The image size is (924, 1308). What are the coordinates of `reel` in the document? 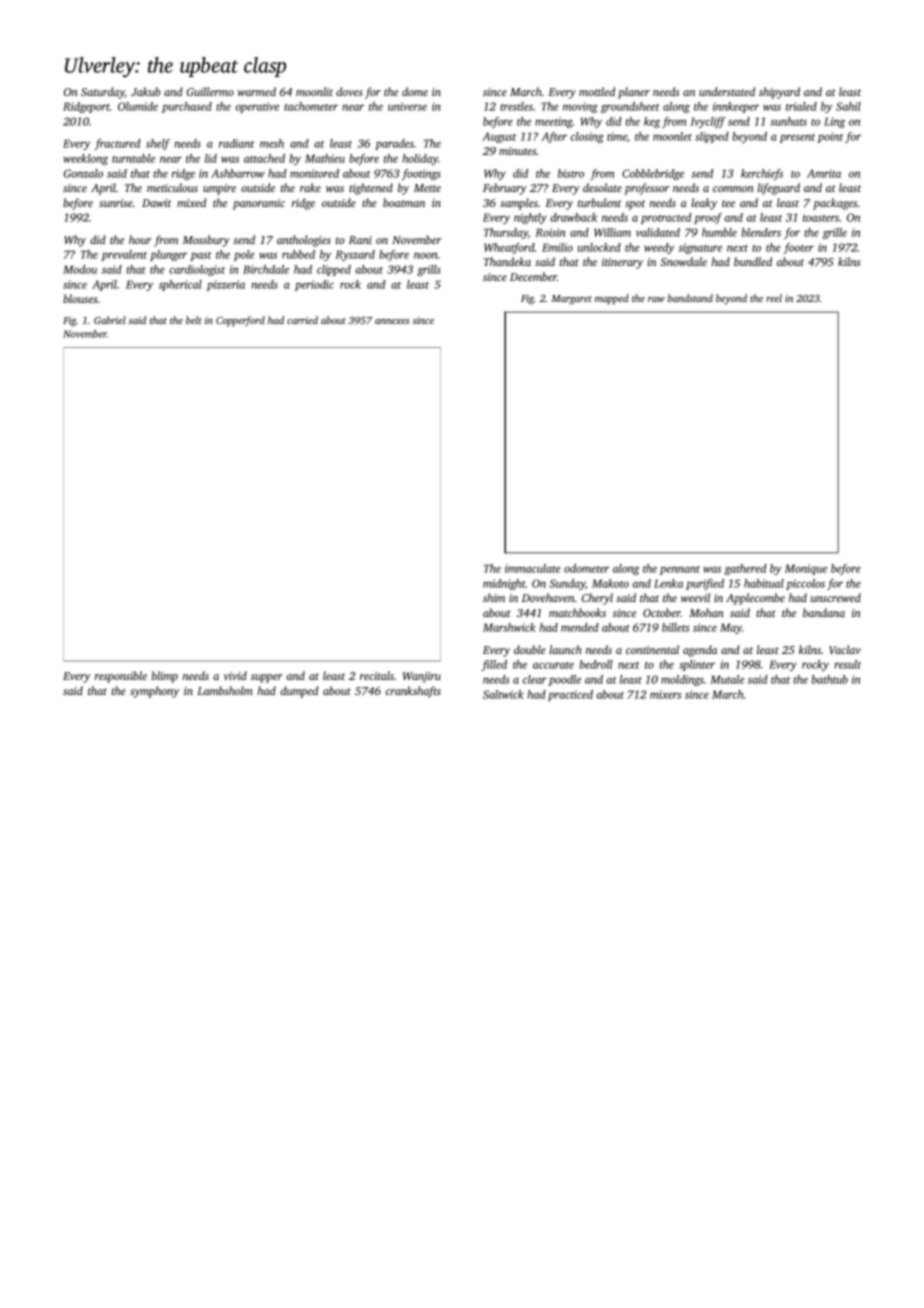 It's located at (774, 298).
